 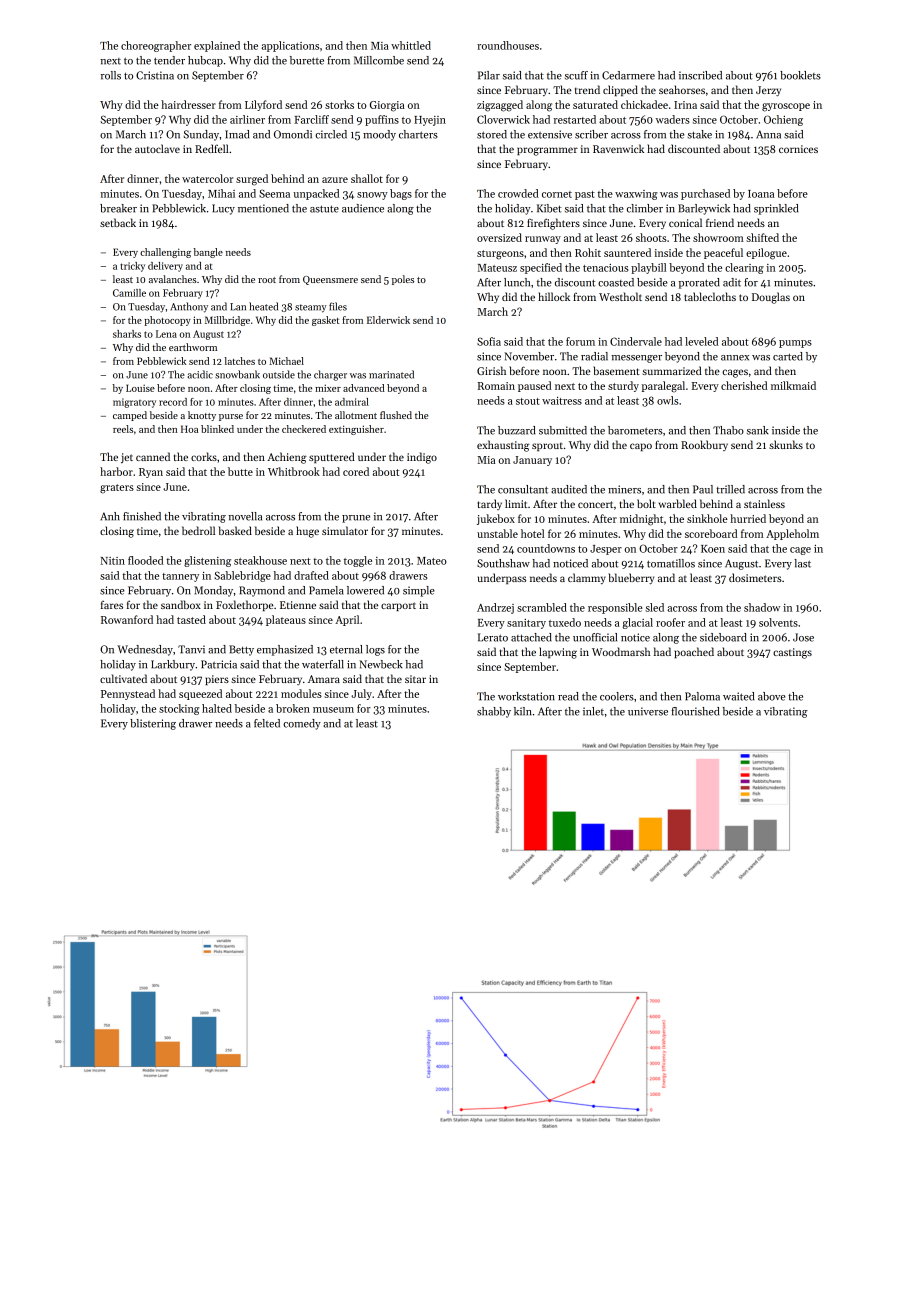 What do you see at coordinates (188, 104) in the screenshot?
I see `hairdresser` at bounding box center [188, 104].
